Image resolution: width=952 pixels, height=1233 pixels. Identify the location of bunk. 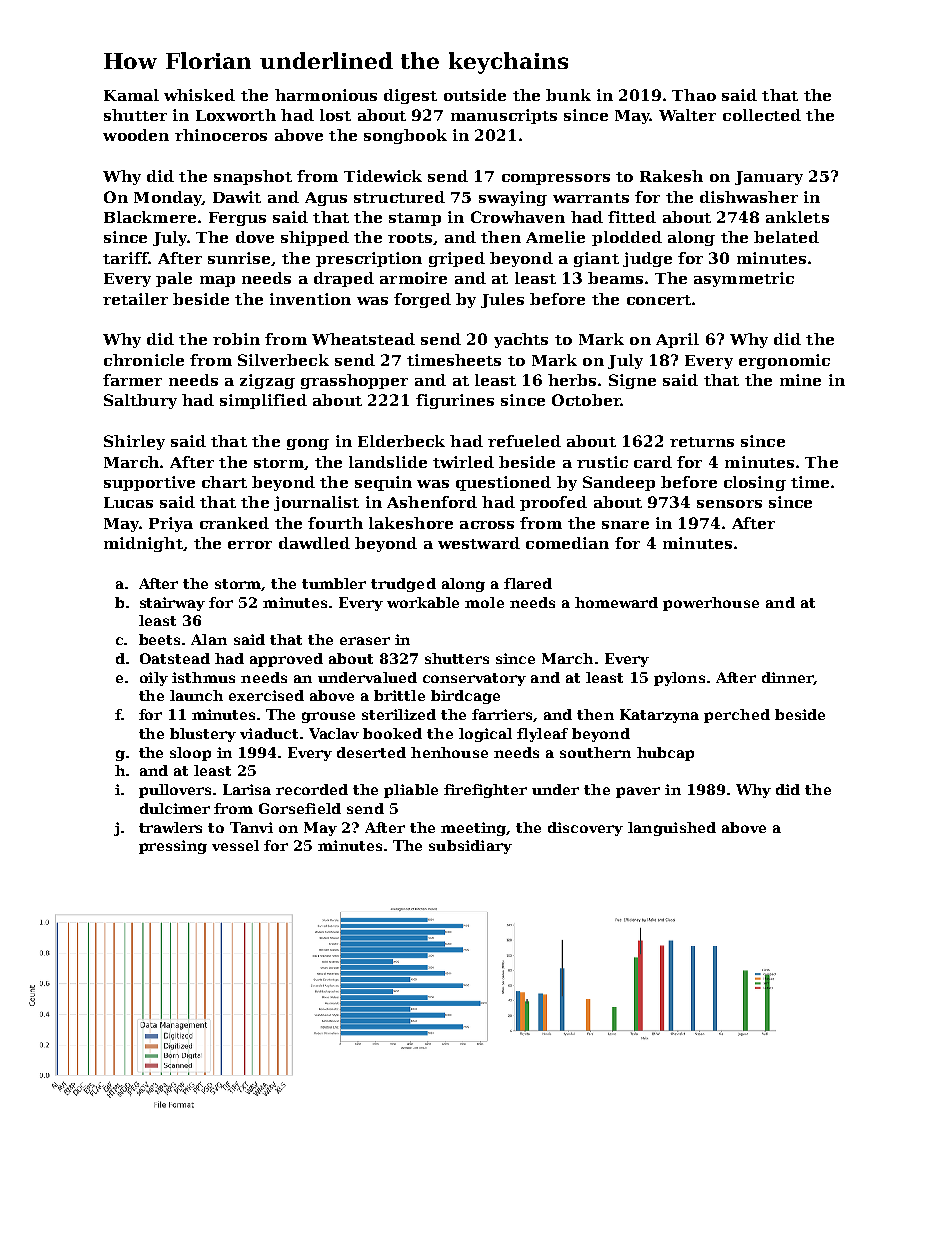
(568, 95).
